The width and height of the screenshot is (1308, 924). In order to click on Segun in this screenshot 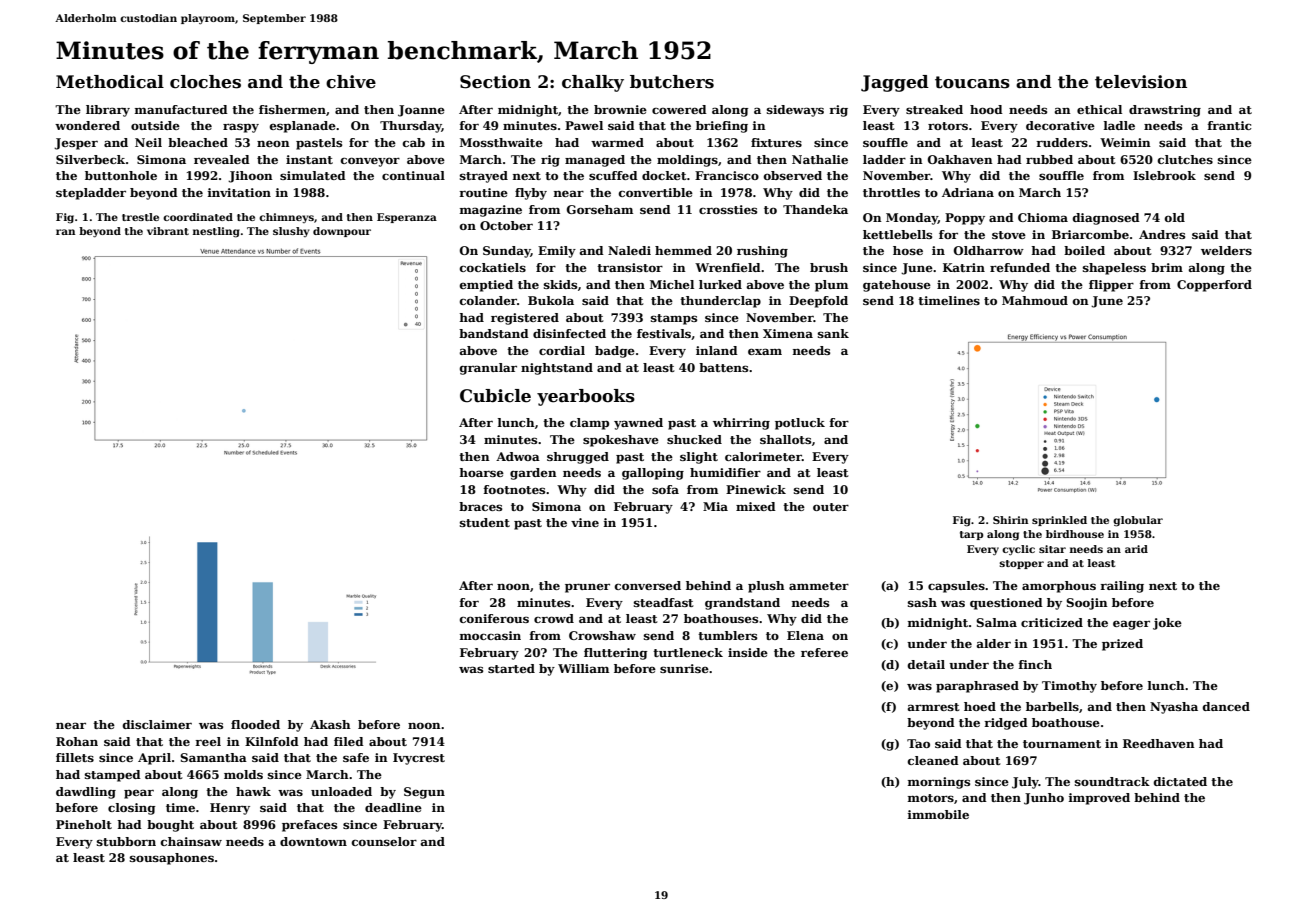, I will do `click(424, 793)`.
